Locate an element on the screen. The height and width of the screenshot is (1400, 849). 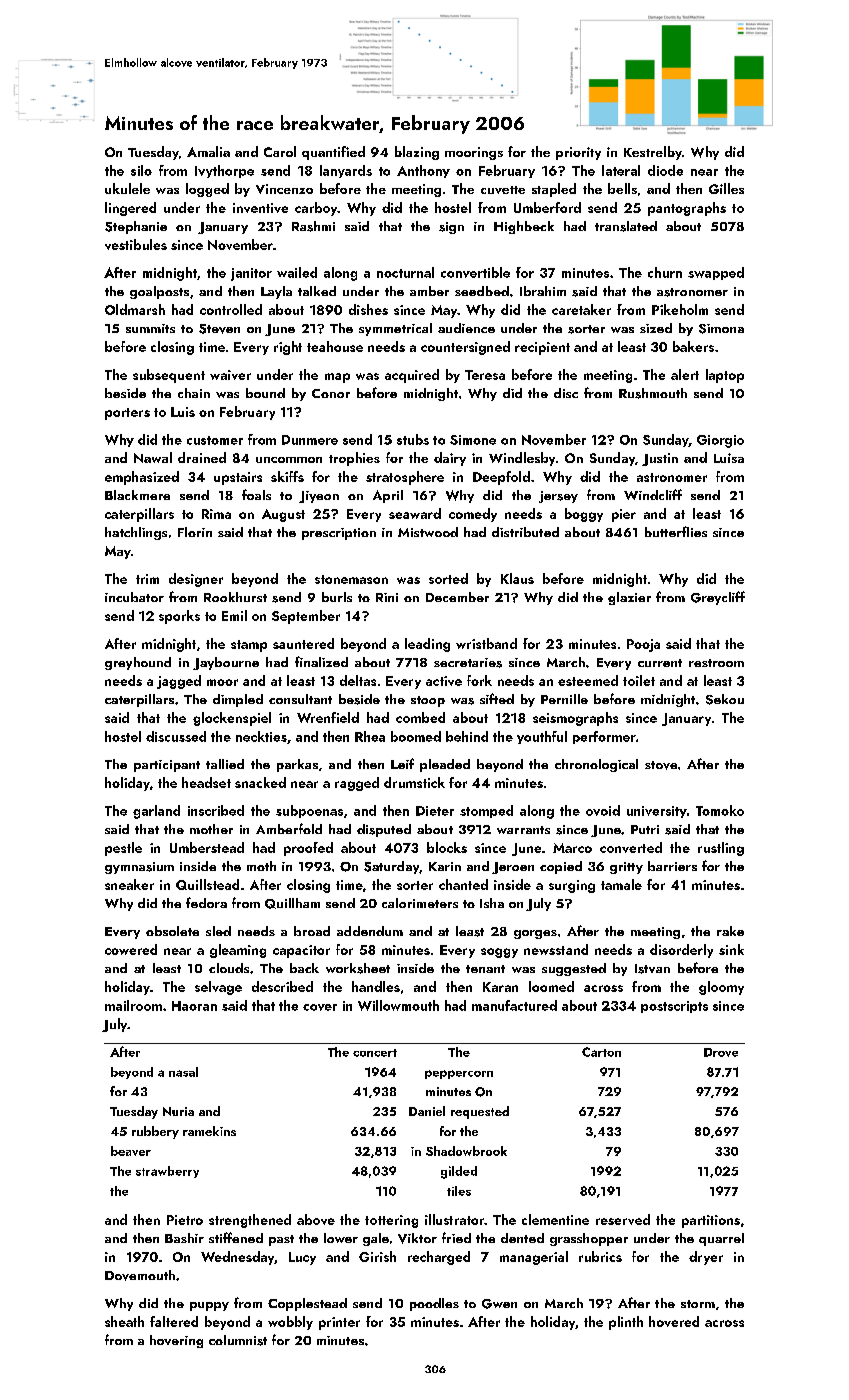
Greycliff is located at coordinates (718, 598).
